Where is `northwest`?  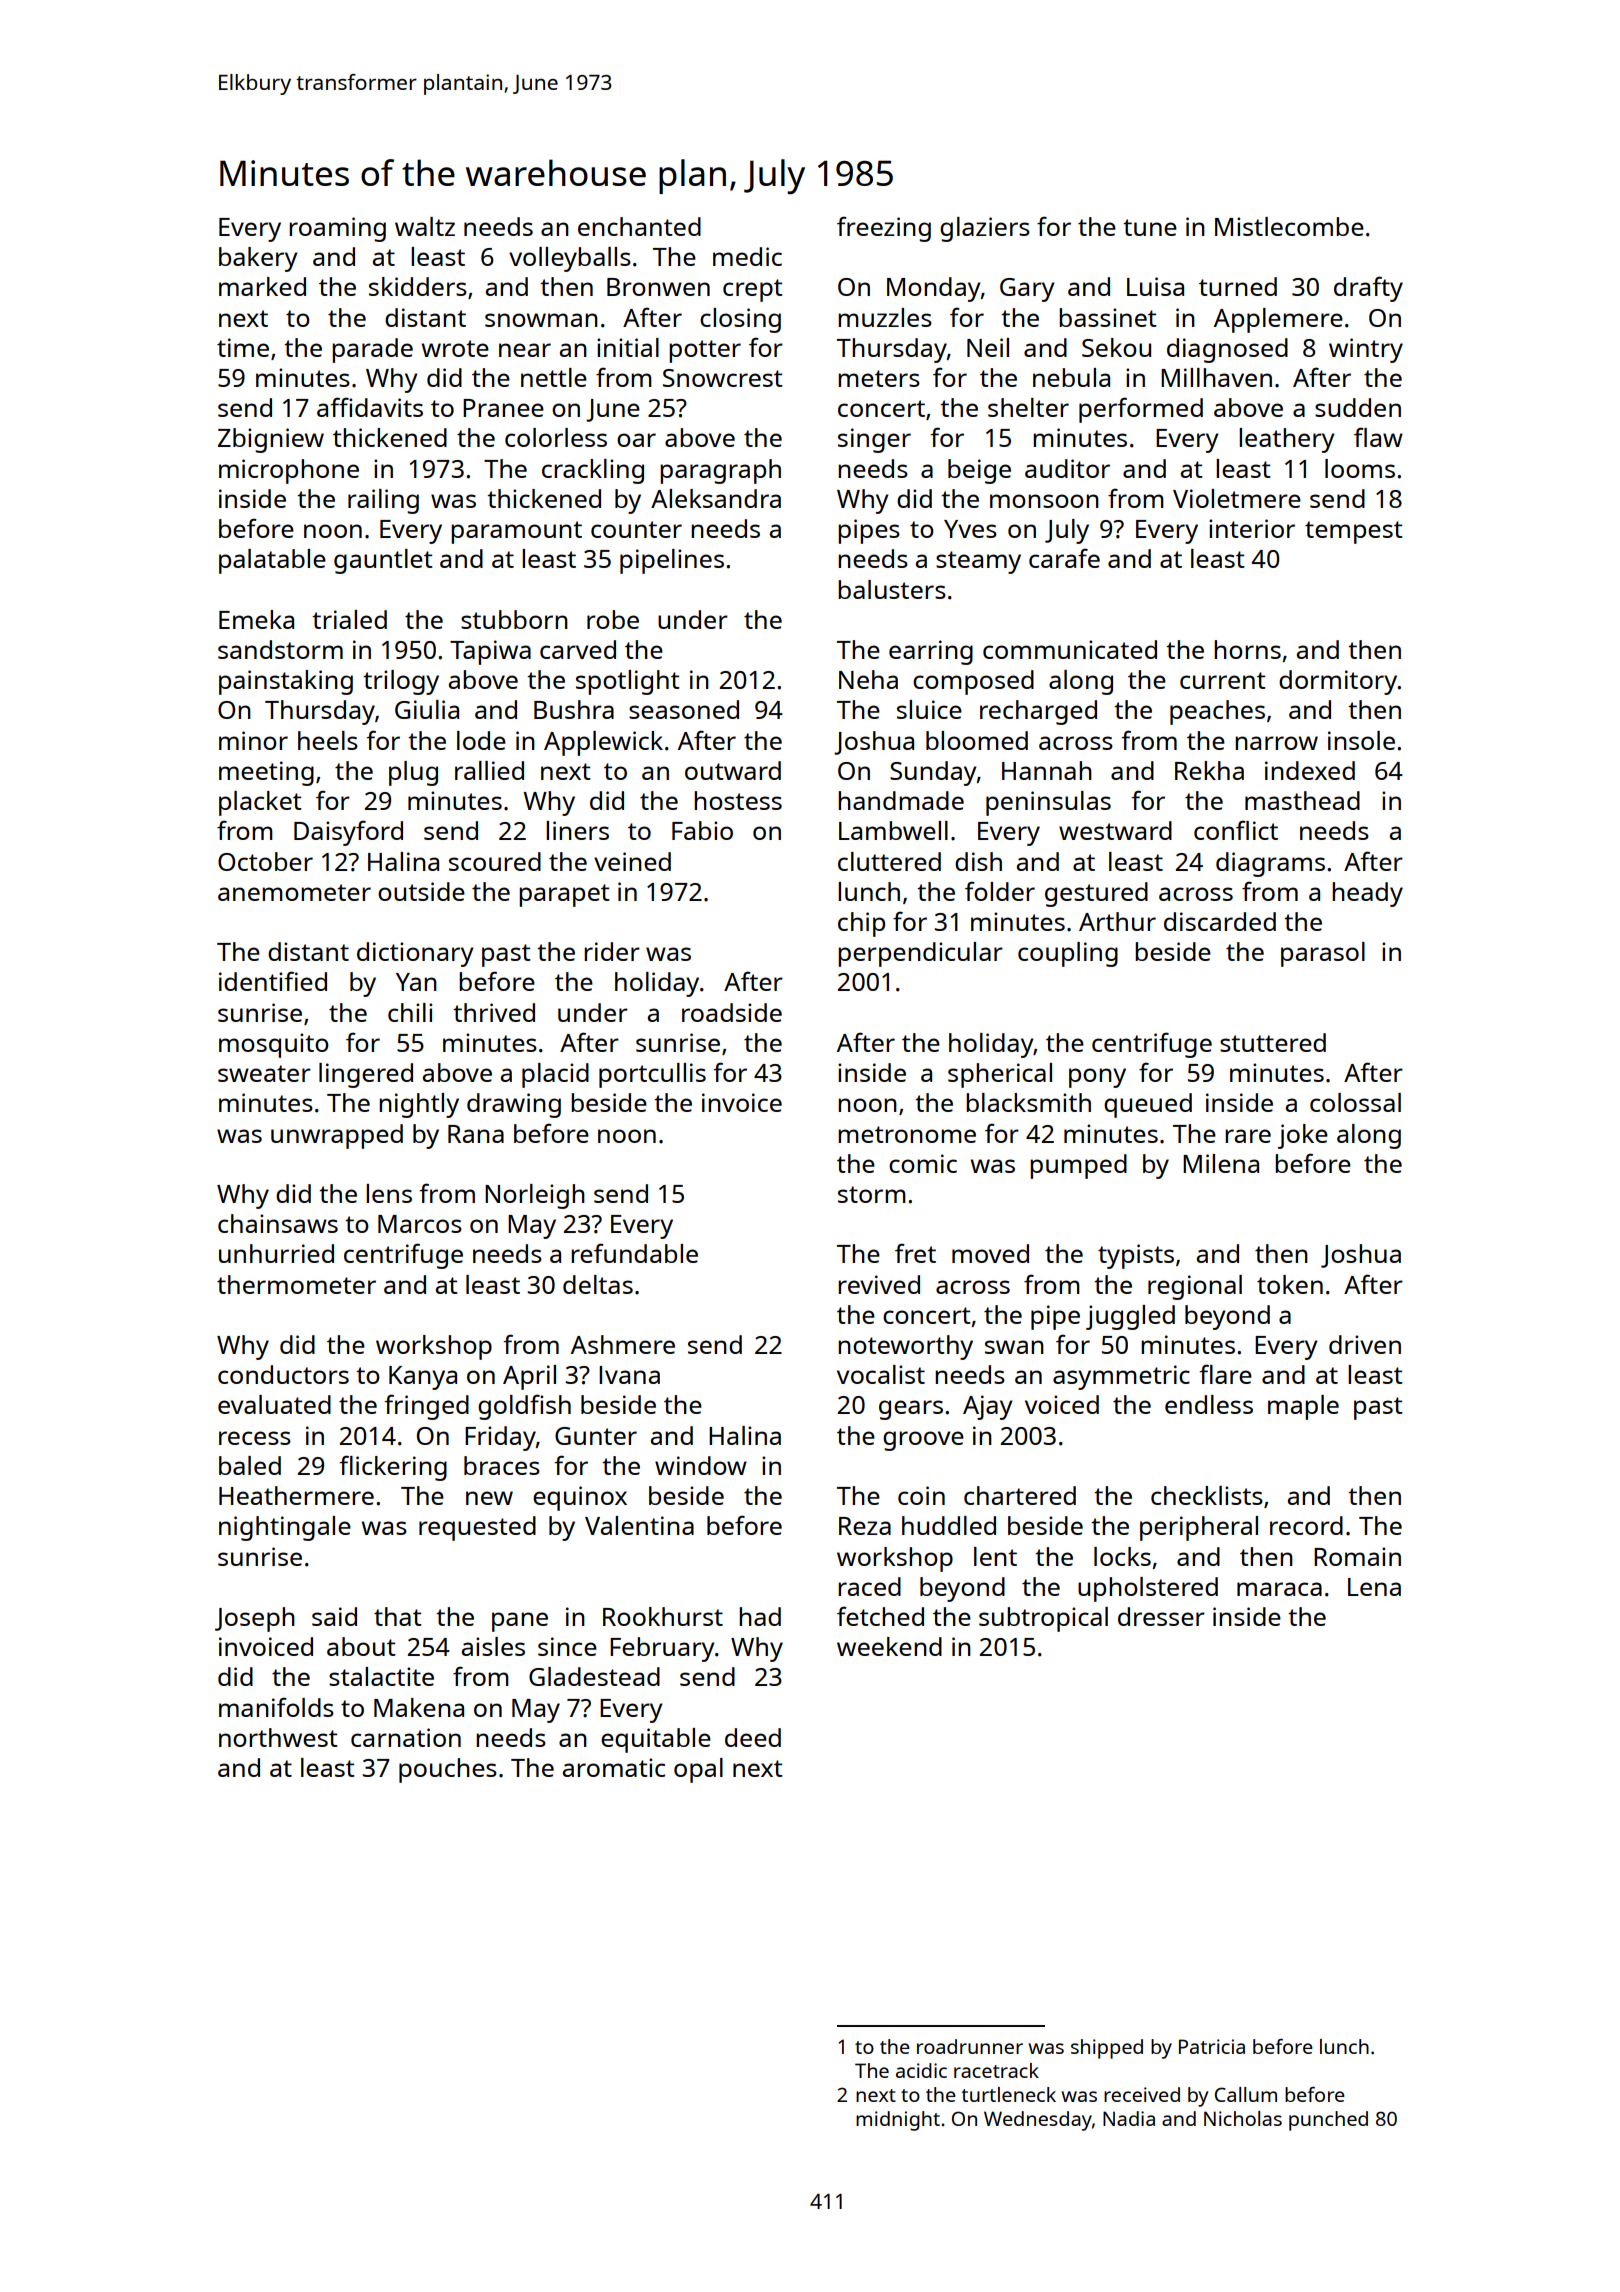 northwest is located at coordinates (278, 1737).
